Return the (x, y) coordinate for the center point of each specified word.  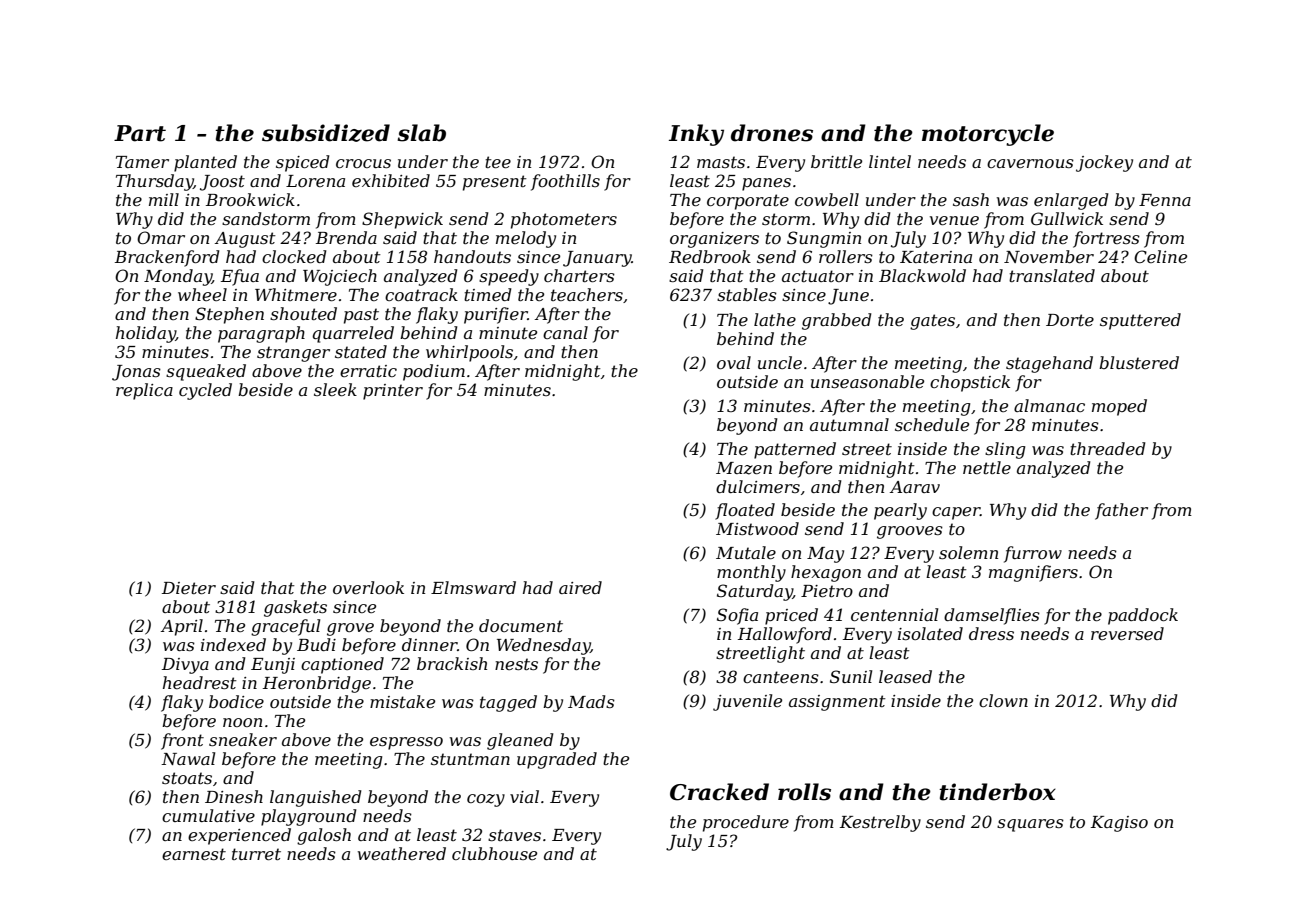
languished (315, 798)
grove (350, 629)
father (1121, 511)
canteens (781, 677)
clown (1003, 700)
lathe (775, 319)
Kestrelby (880, 823)
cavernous (1030, 163)
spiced (302, 163)
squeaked (206, 372)
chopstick (970, 383)
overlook (368, 587)
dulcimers (758, 486)
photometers (564, 220)
